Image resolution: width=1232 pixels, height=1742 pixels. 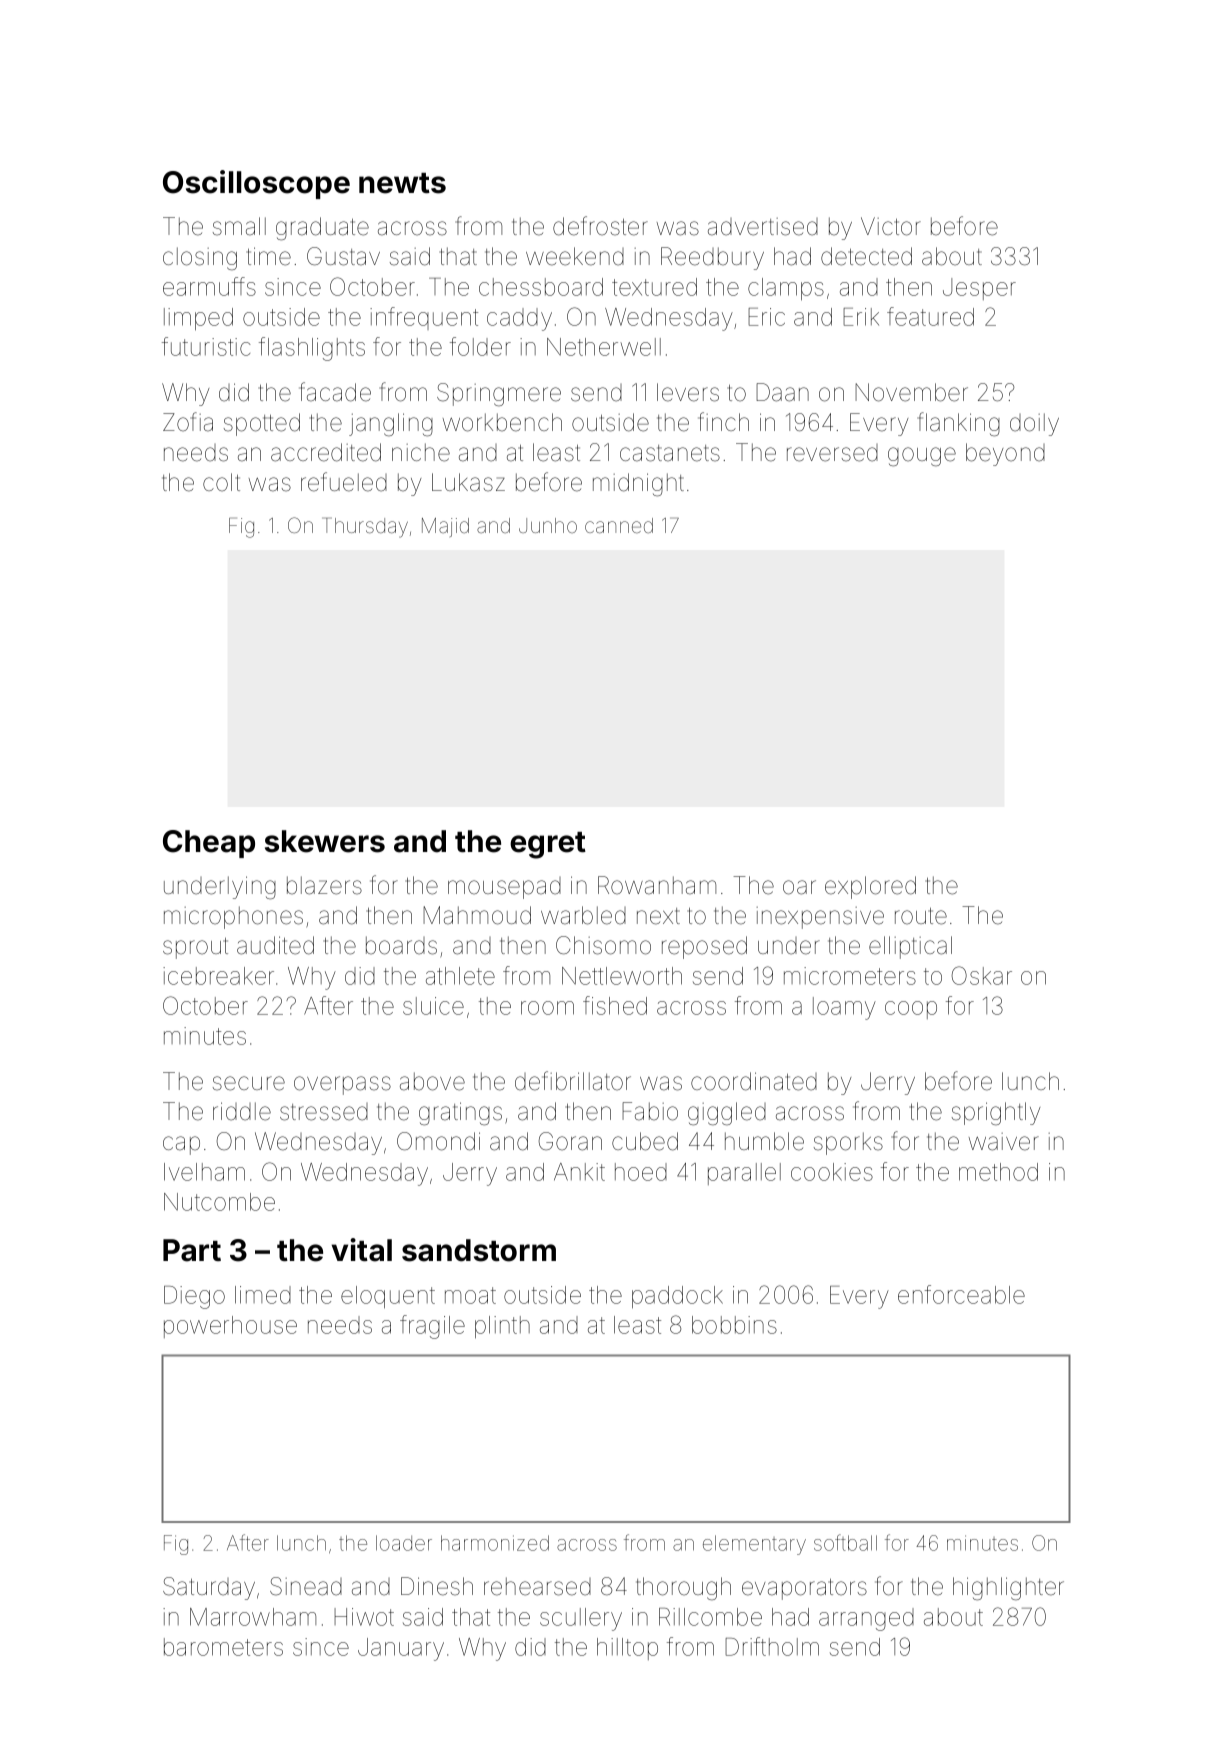 What do you see at coordinates (998, 1172) in the image?
I see `method` at bounding box center [998, 1172].
